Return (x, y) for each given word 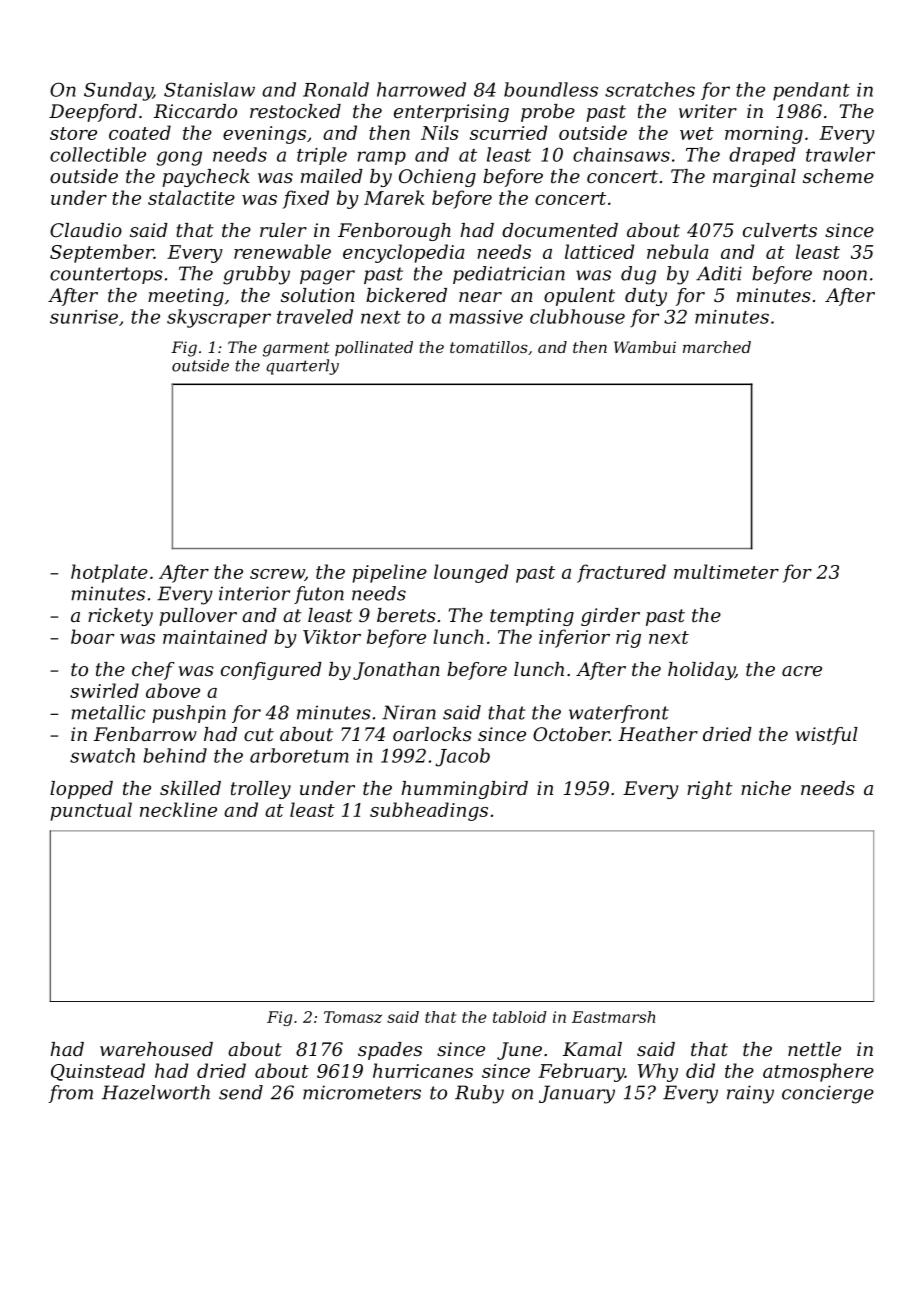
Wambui (645, 347)
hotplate (109, 573)
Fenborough (394, 232)
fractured (621, 573)
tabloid (520, 1017)
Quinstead (98, 1072)
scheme (838, 176)
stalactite (191, 197)
